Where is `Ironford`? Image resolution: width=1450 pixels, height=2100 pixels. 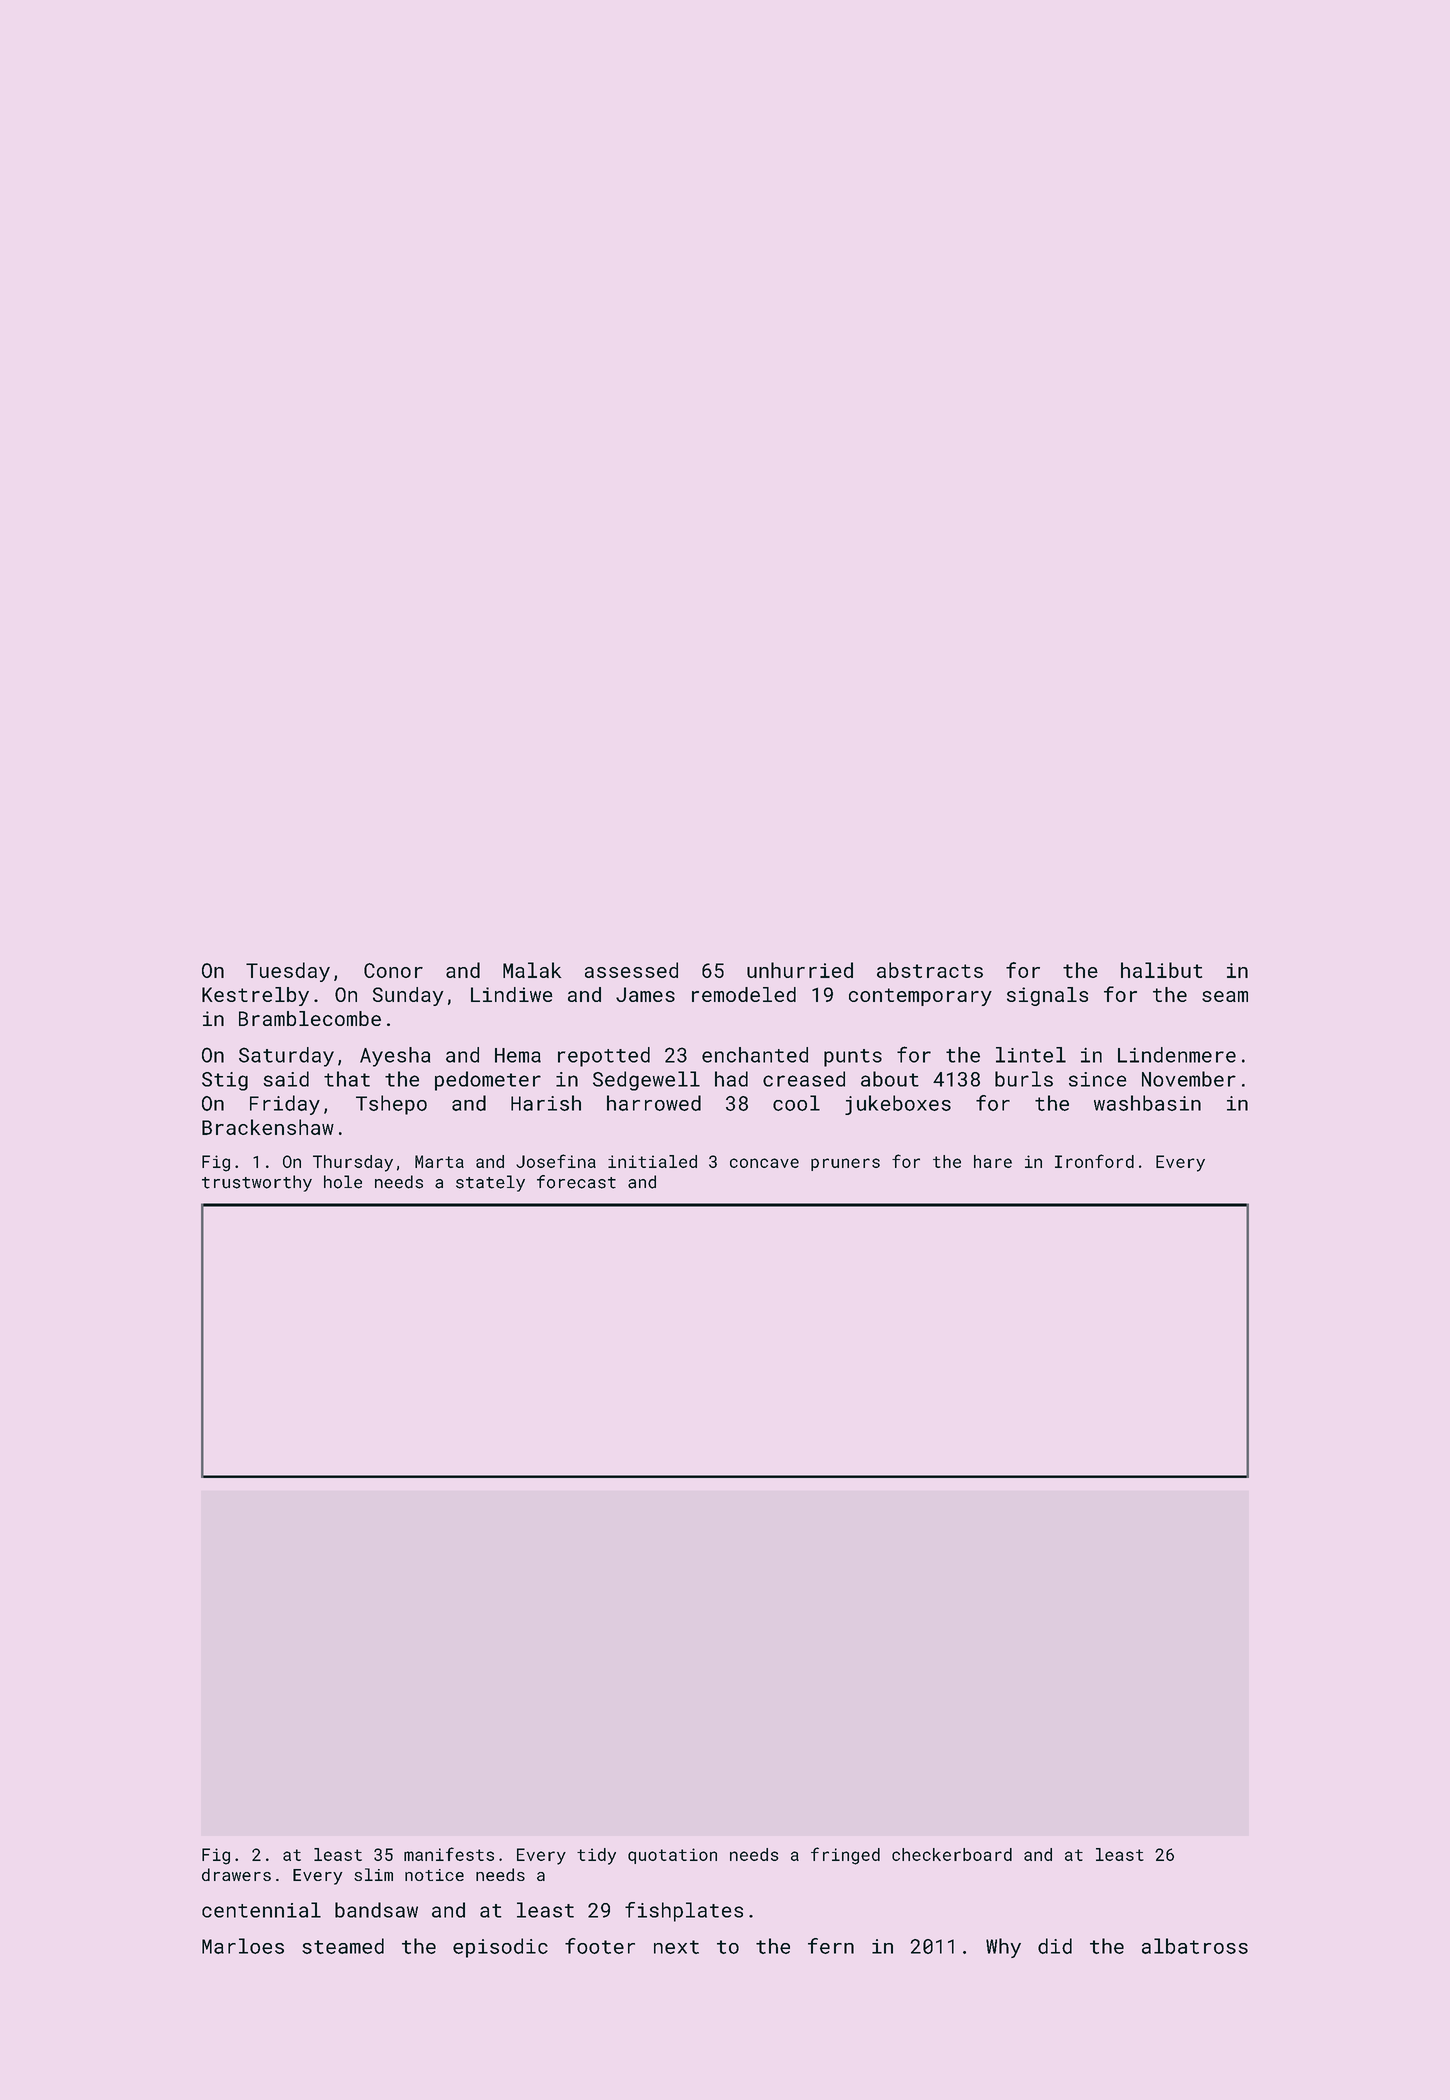
Ironford is located at coordinates (1094, 1161).
